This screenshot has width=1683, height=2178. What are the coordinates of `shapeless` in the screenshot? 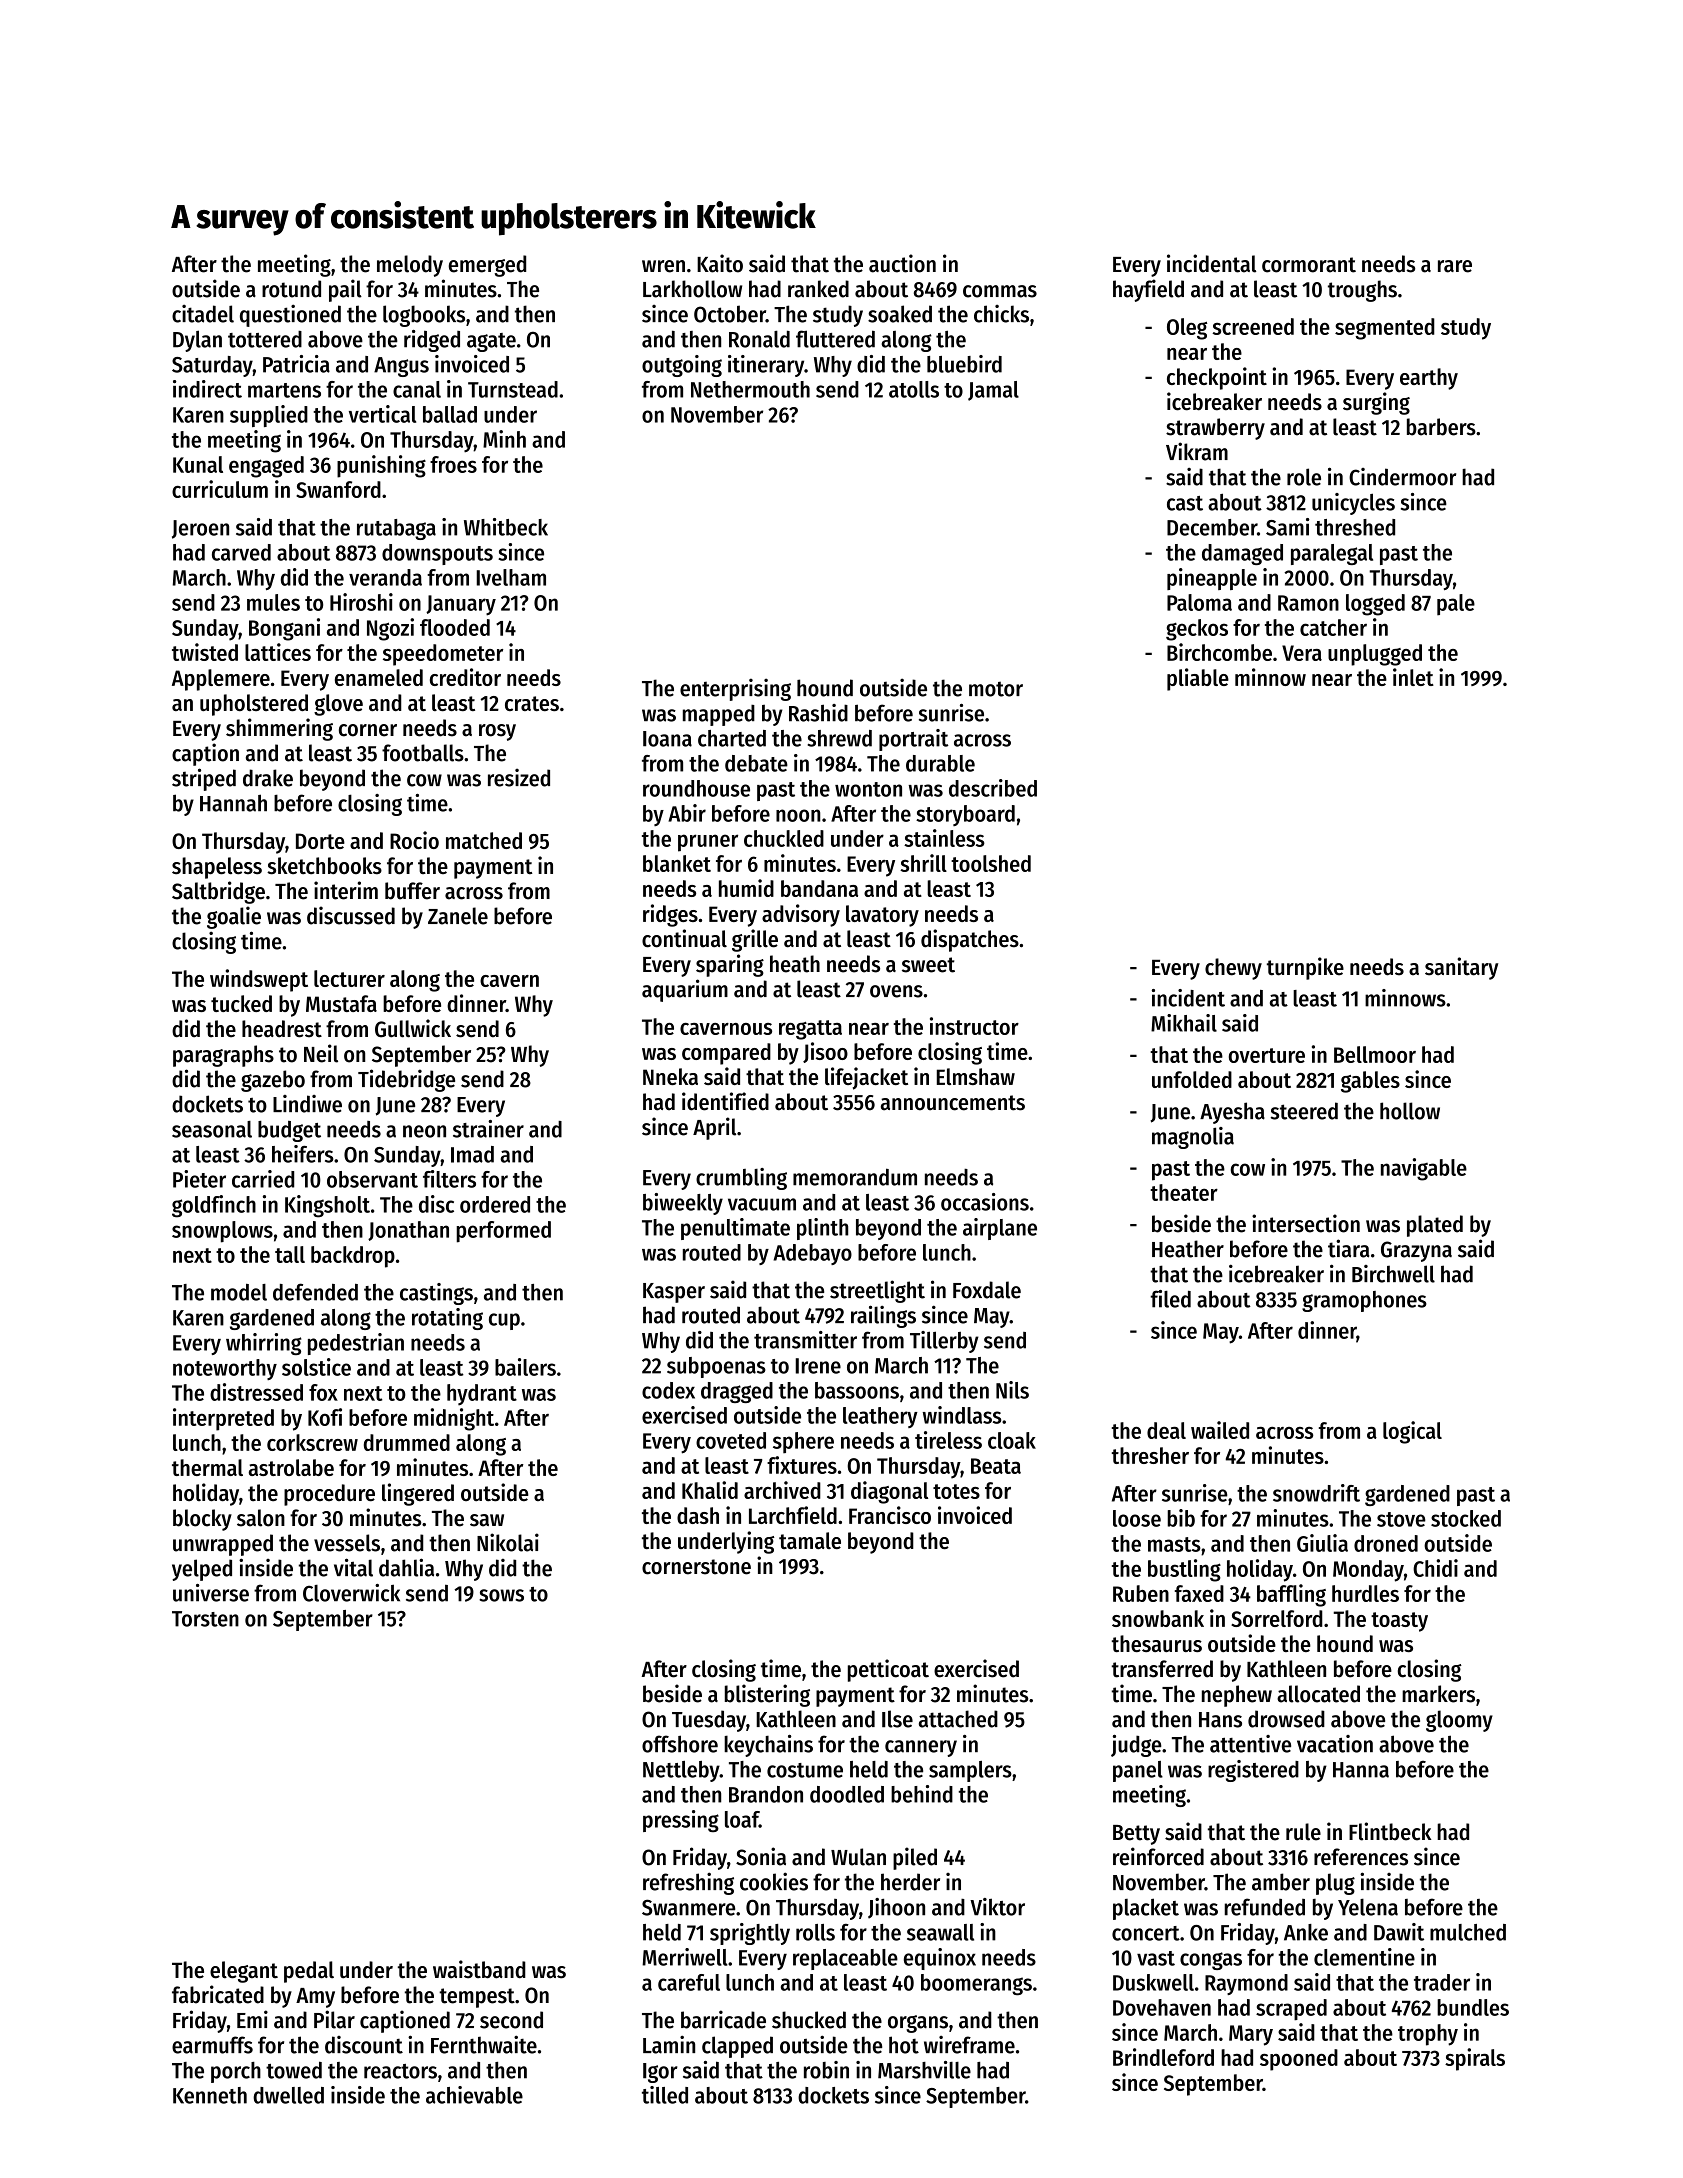 It's located at (217, 868).
